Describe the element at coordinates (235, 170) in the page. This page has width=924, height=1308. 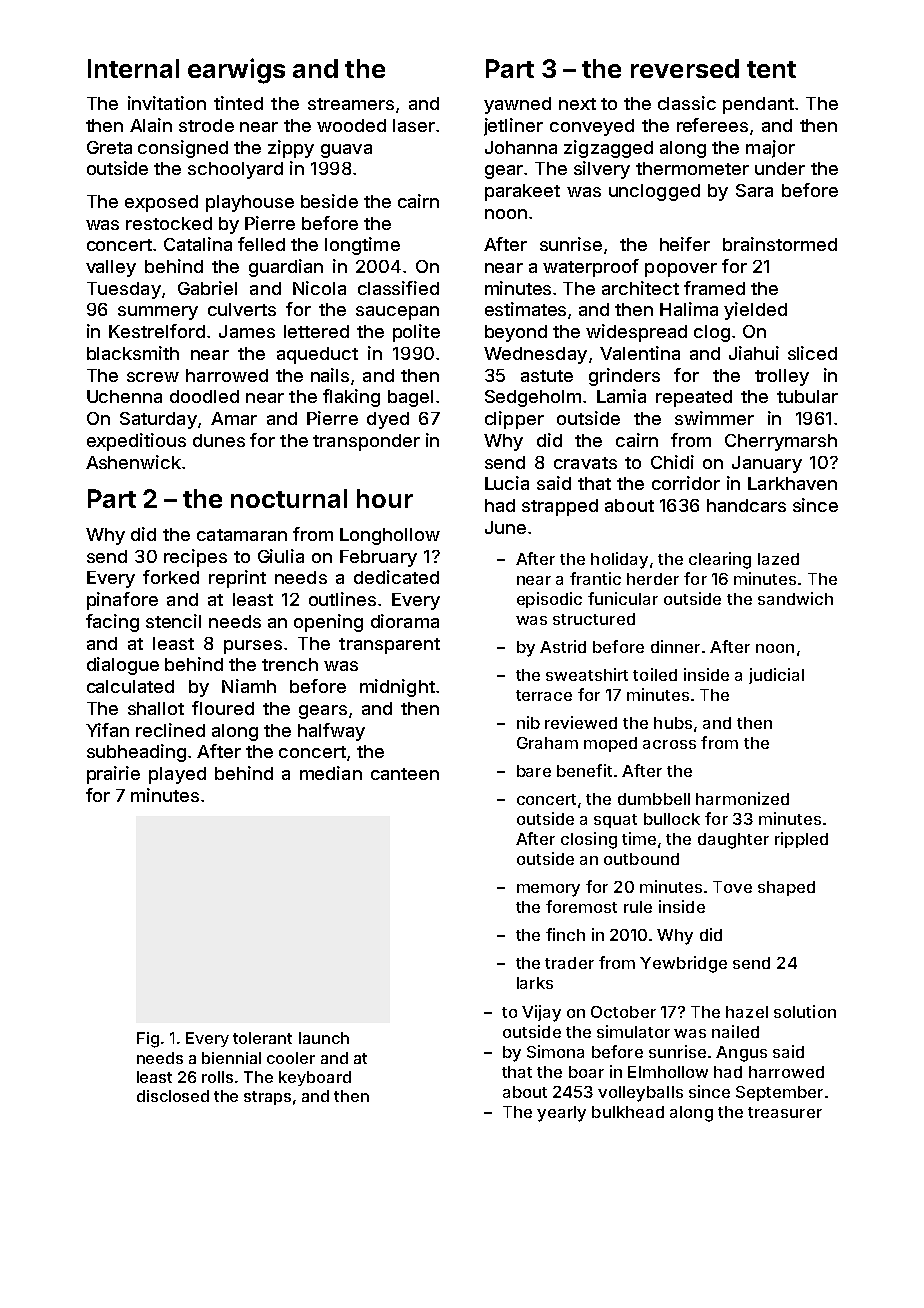
I see `schoolyard` at that location.
